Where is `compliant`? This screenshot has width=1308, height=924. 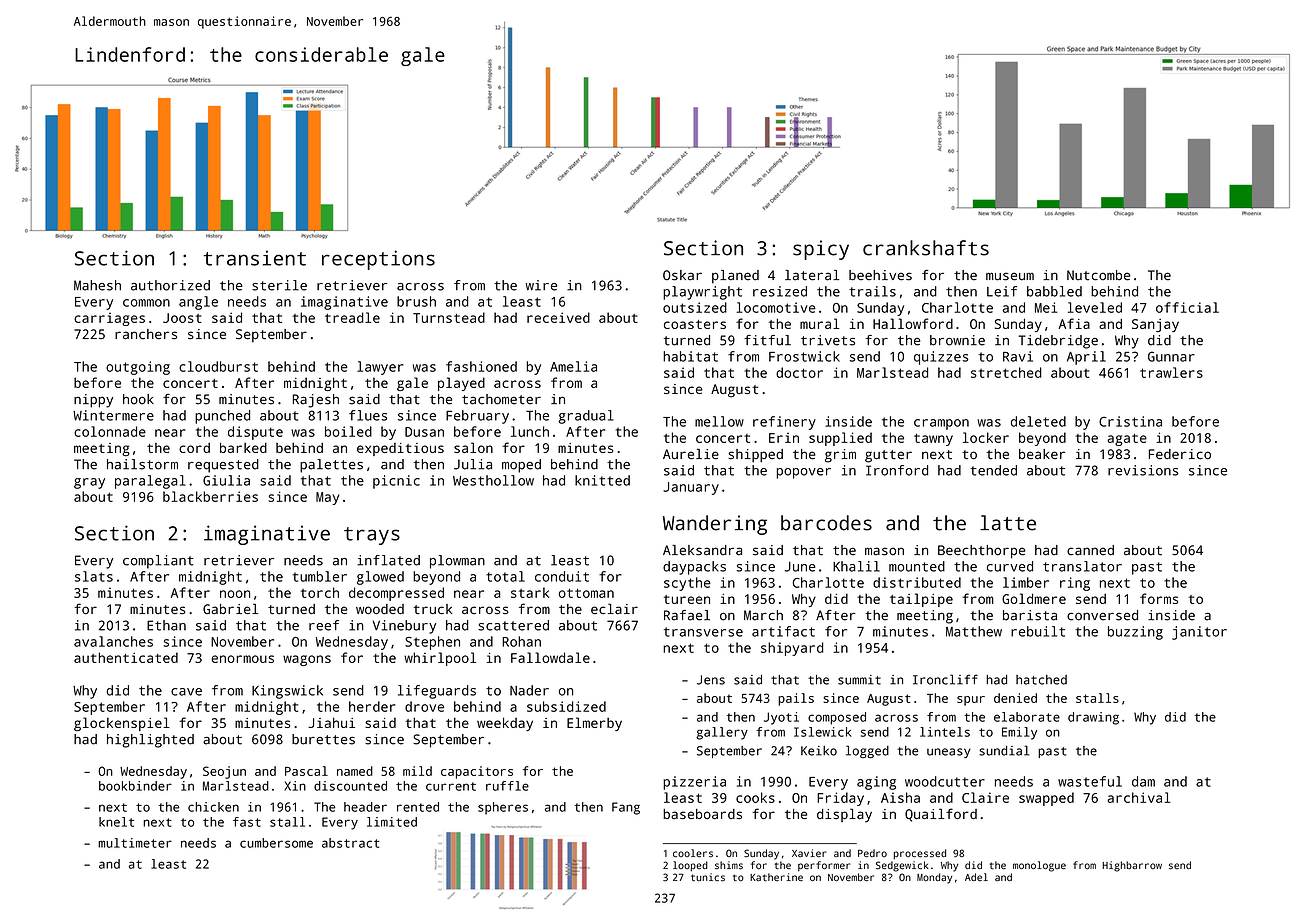 compliant is located at coordinates (158, 562).
